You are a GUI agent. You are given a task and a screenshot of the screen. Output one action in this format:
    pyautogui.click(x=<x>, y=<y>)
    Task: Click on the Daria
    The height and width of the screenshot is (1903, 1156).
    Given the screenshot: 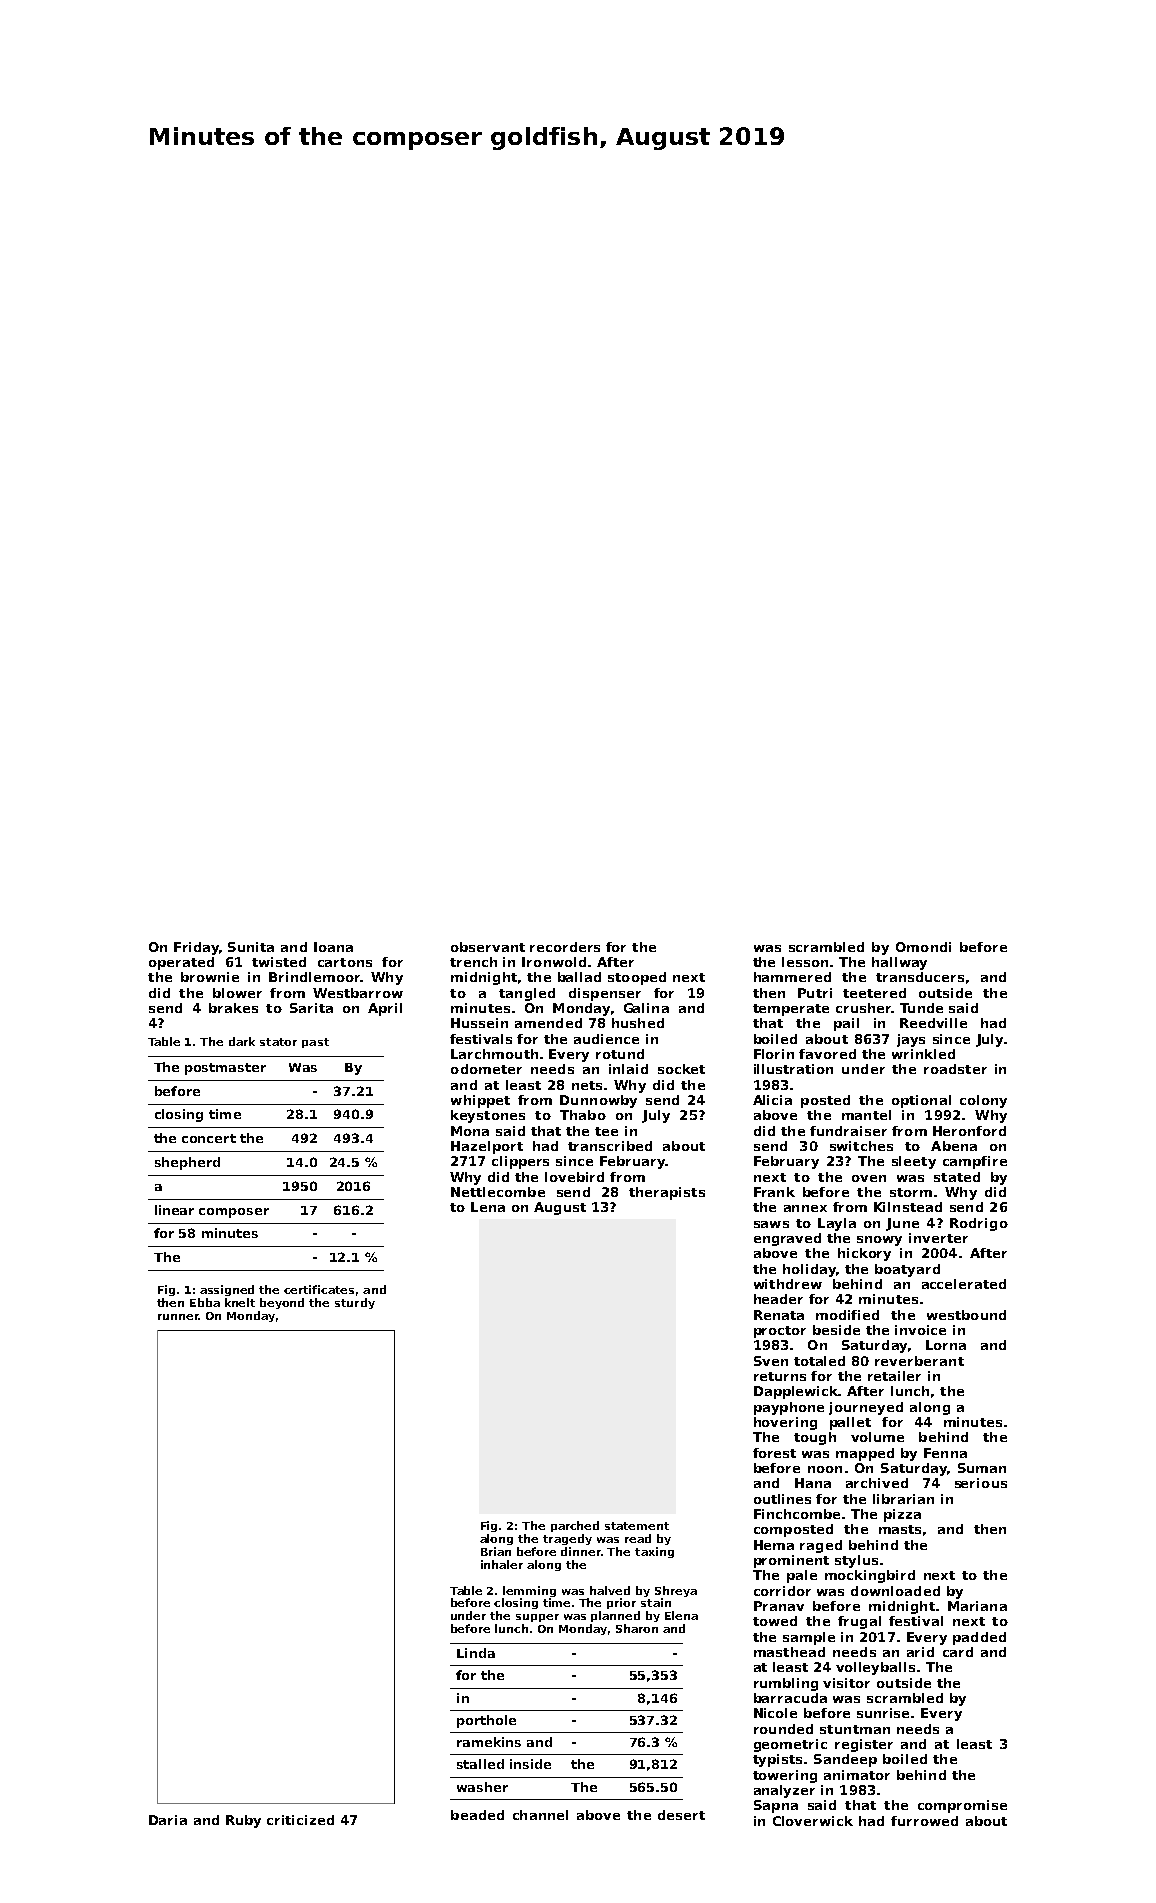 What is the action you would take?
    pyautogui.click(x=168, y=1820)
